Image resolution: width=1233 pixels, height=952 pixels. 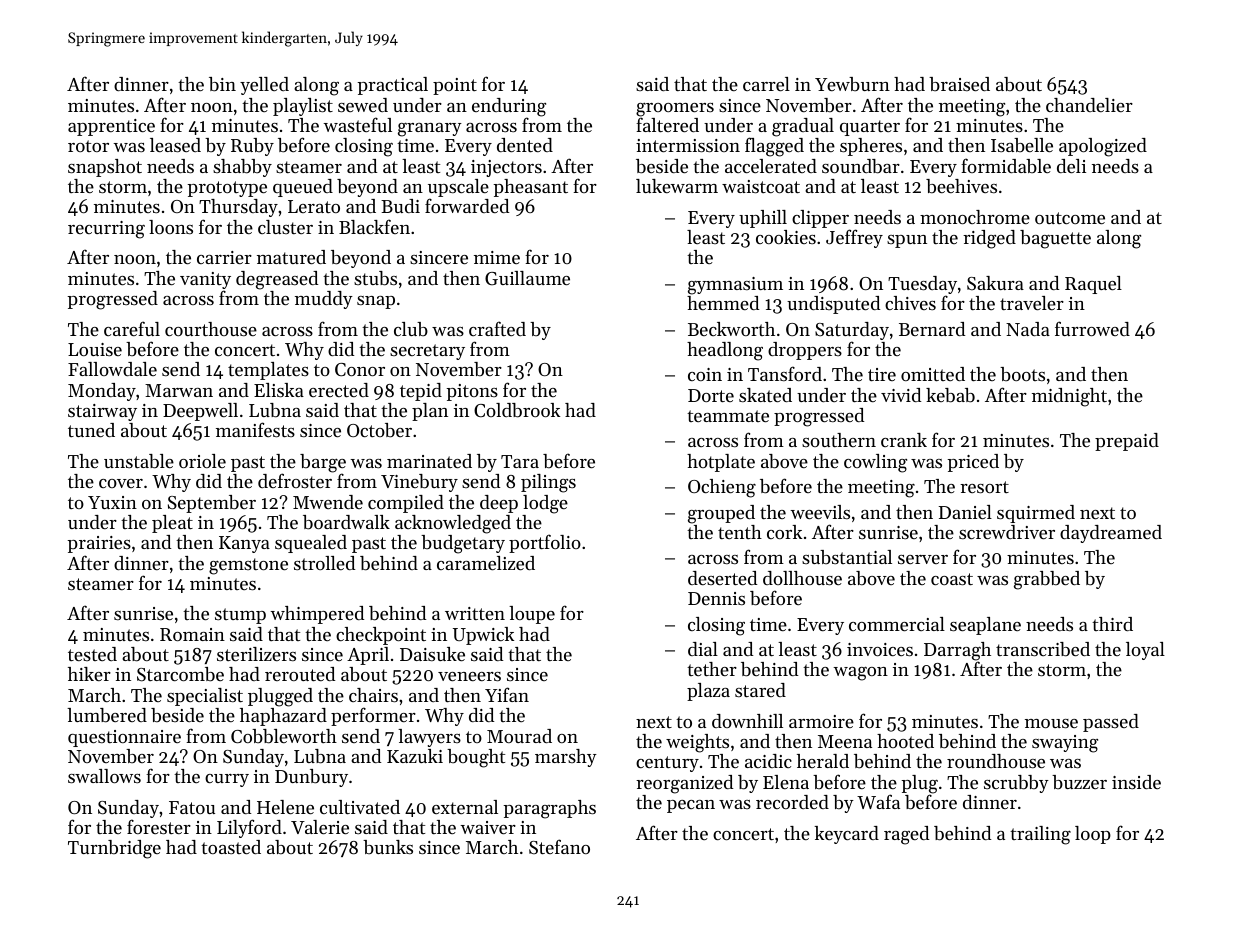 I want to click on braised, so click(x=959, y=84).
